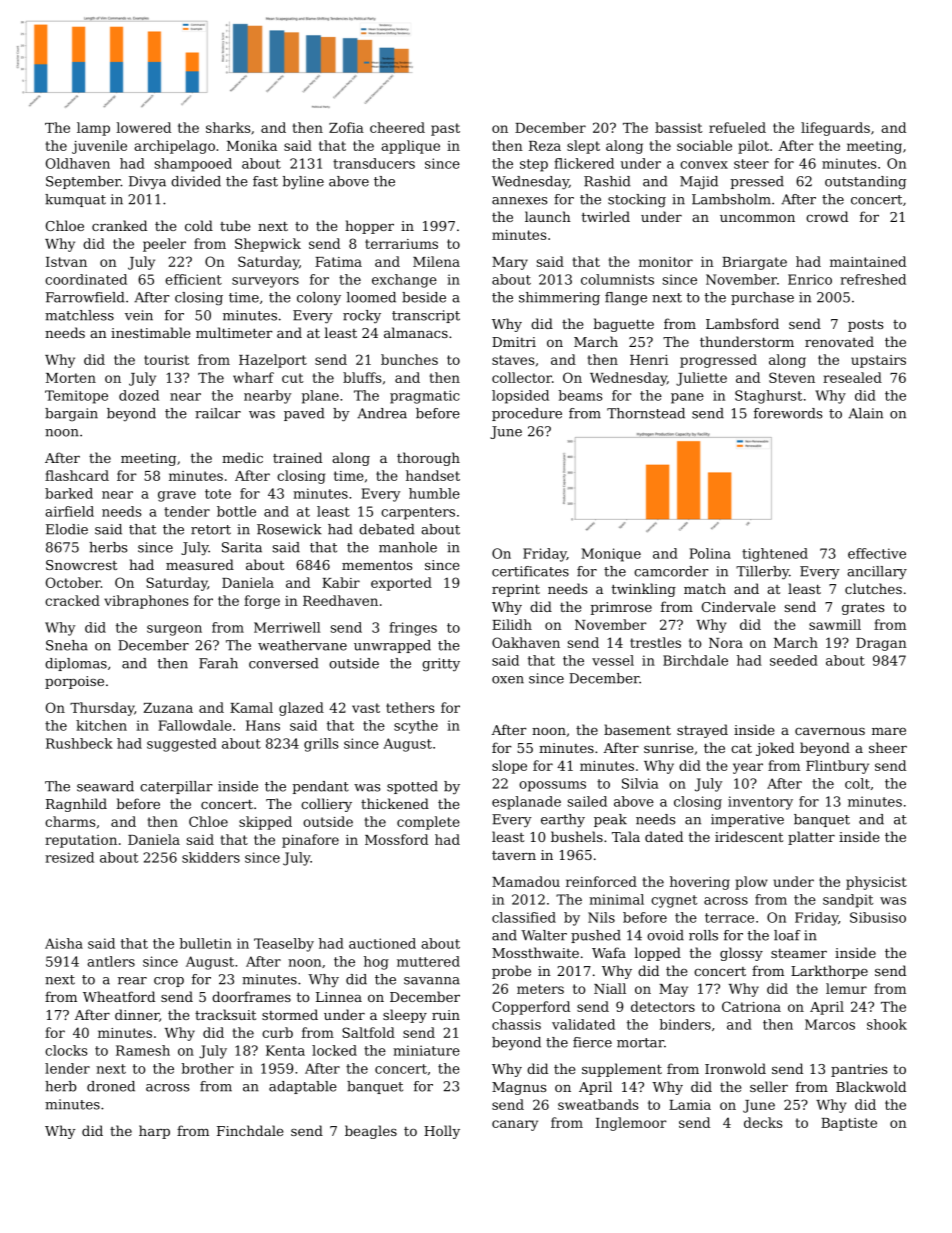 The width and height of the screenshot is (952, 1233). Describe the element at coordinates (699, 182) in the screenshot. I see `Majid` at that location.
